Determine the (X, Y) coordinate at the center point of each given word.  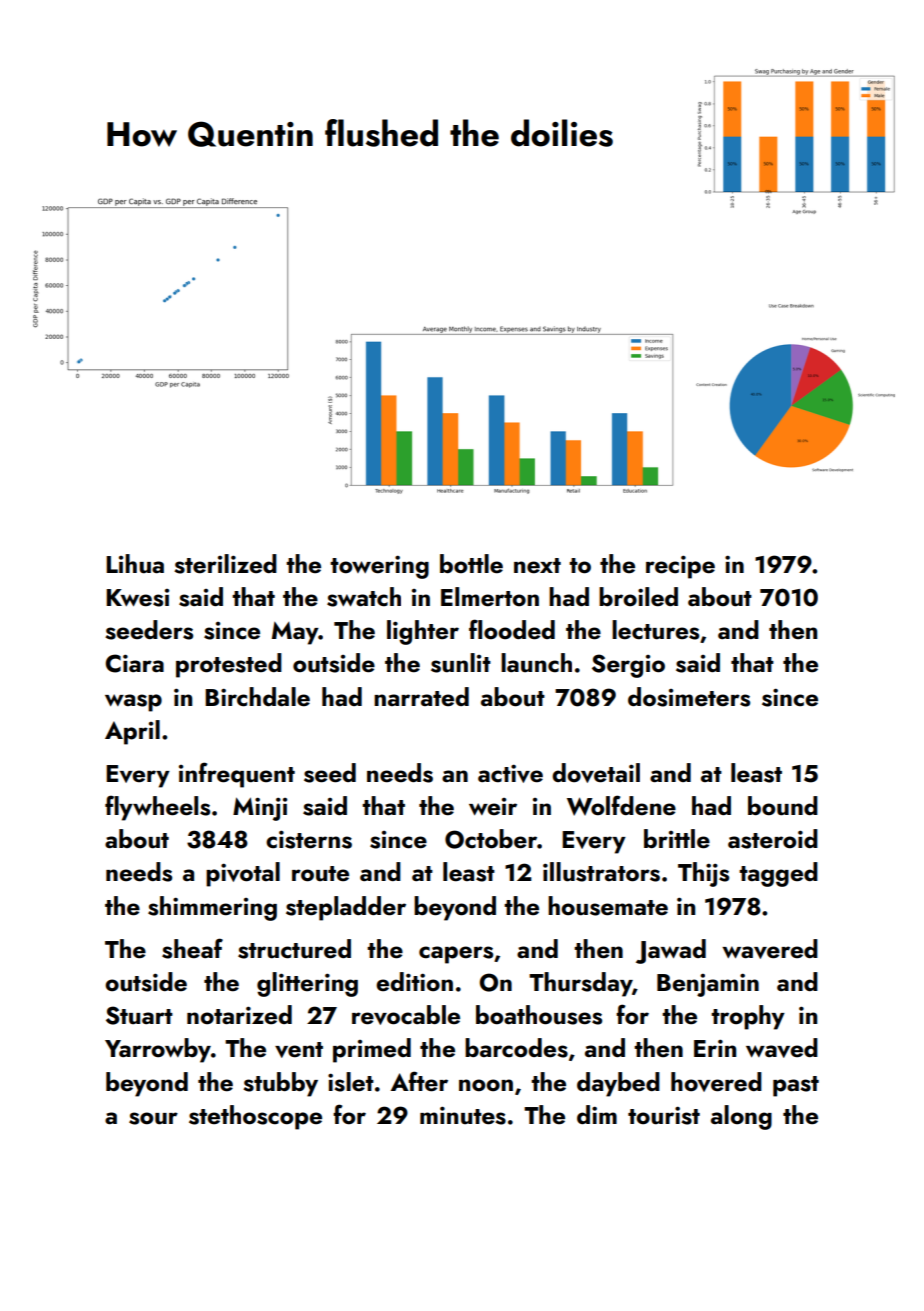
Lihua (135, 564)
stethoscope (255, 1117)
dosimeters (689, 697)
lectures (655, 630)
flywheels (157, 808)
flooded (512, 629)
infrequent (237, 775)
